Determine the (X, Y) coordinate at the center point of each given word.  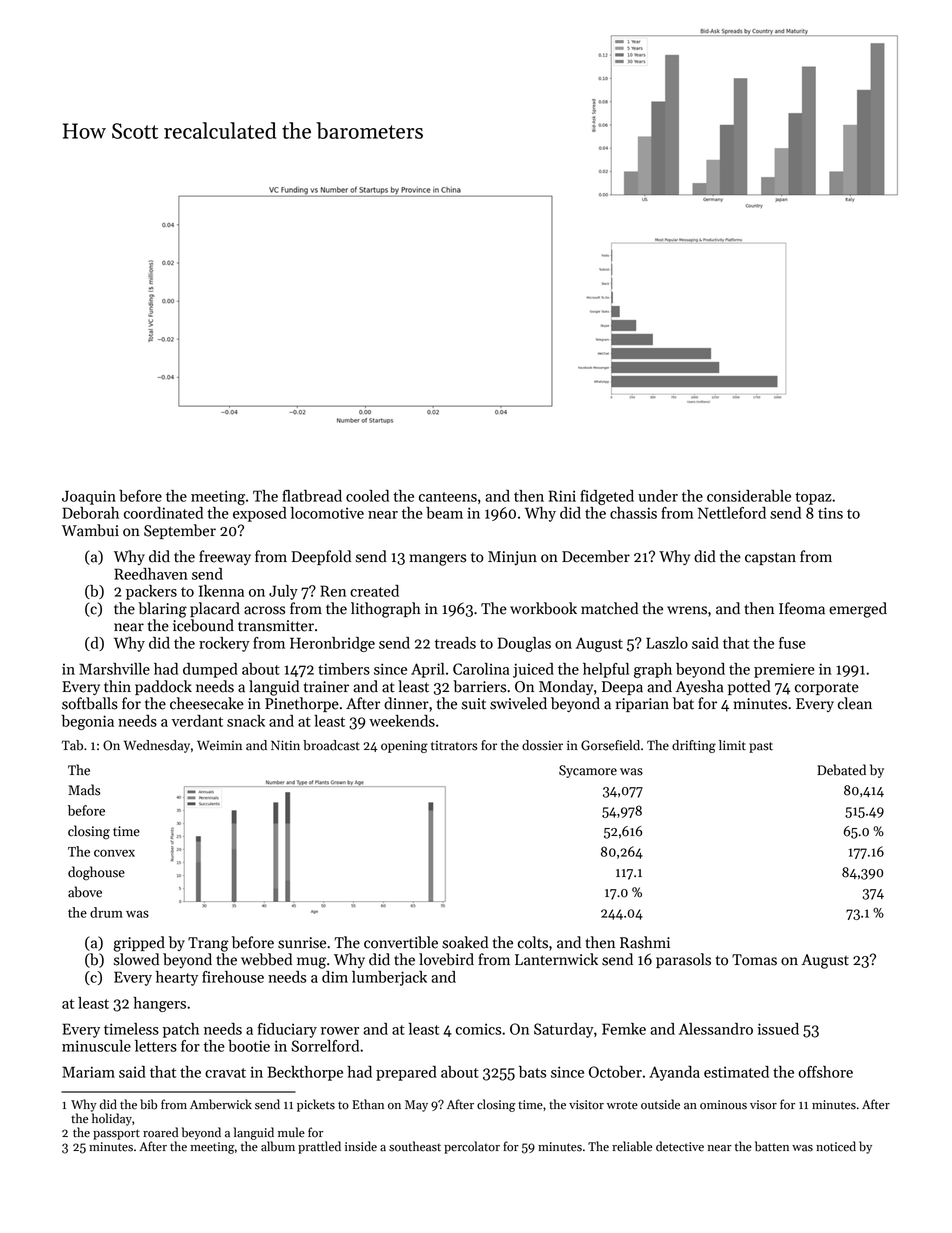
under (658, 496)
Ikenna (221, 591)
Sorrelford (325, 1046)
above (85, 892)
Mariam (88, 1072)
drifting (694, 746)
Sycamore (588, 771)
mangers (438, 560)
